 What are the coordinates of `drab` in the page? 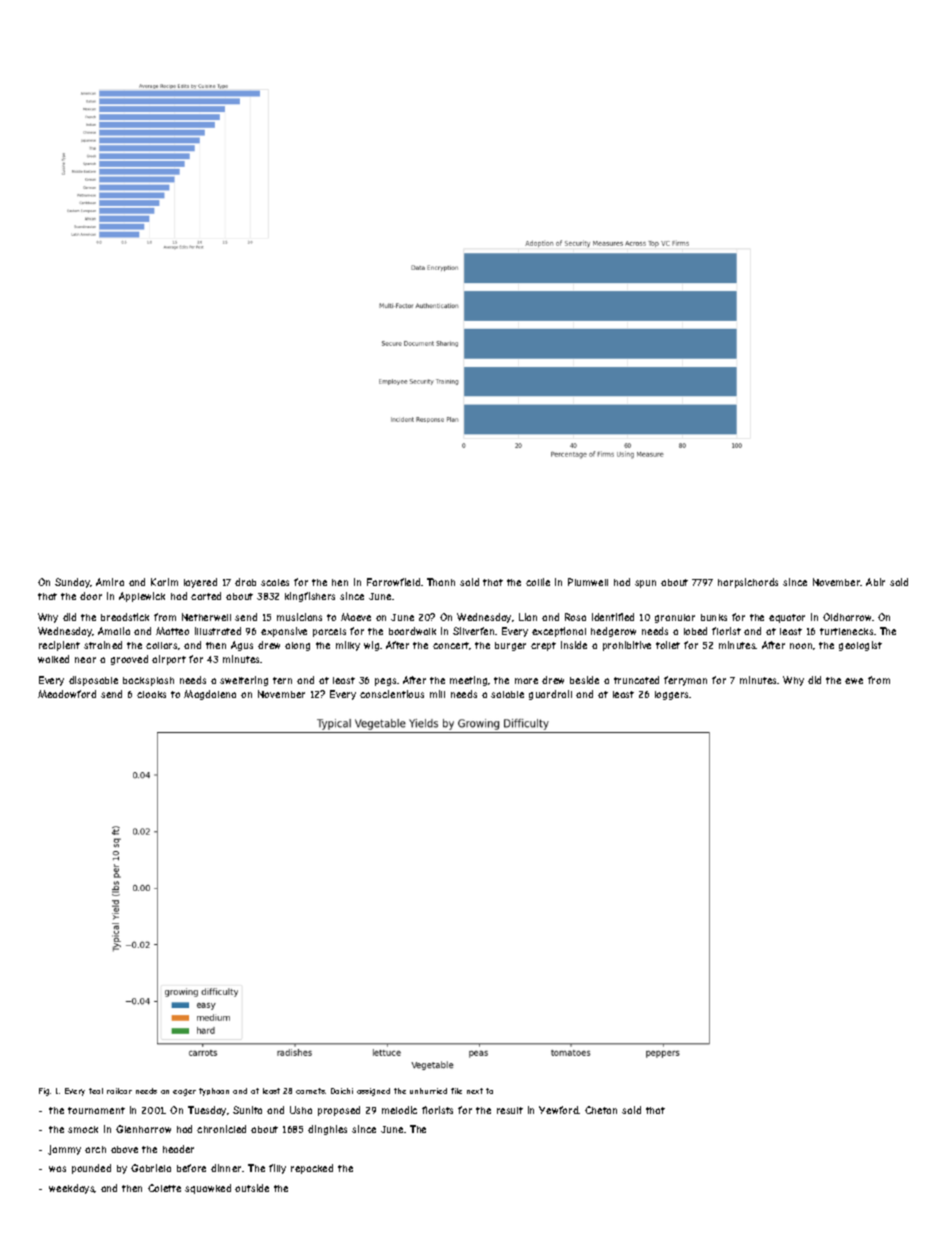 It's located at (245, 582).
